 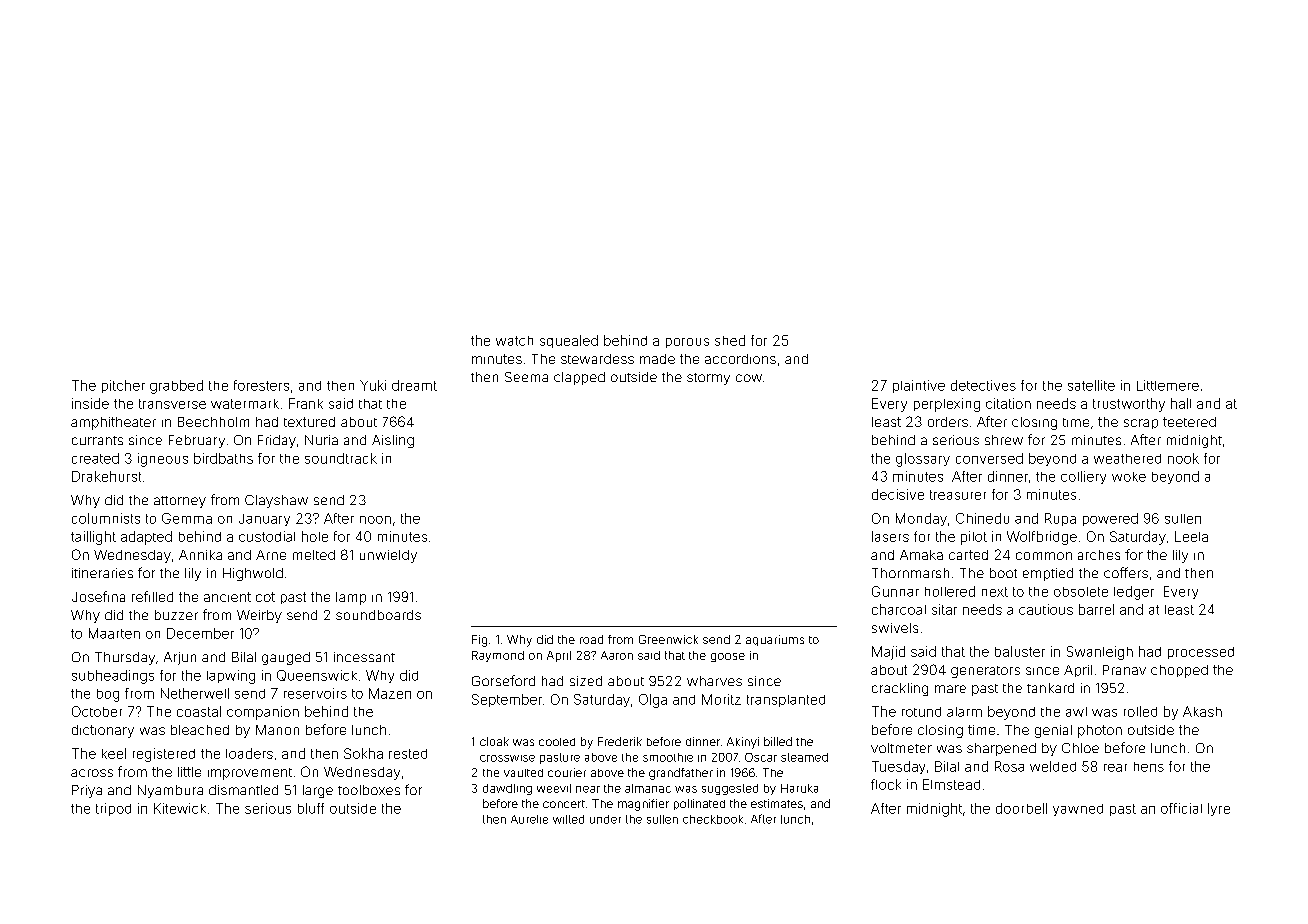 I want to click on Arne, so click(x=271, y=555).
